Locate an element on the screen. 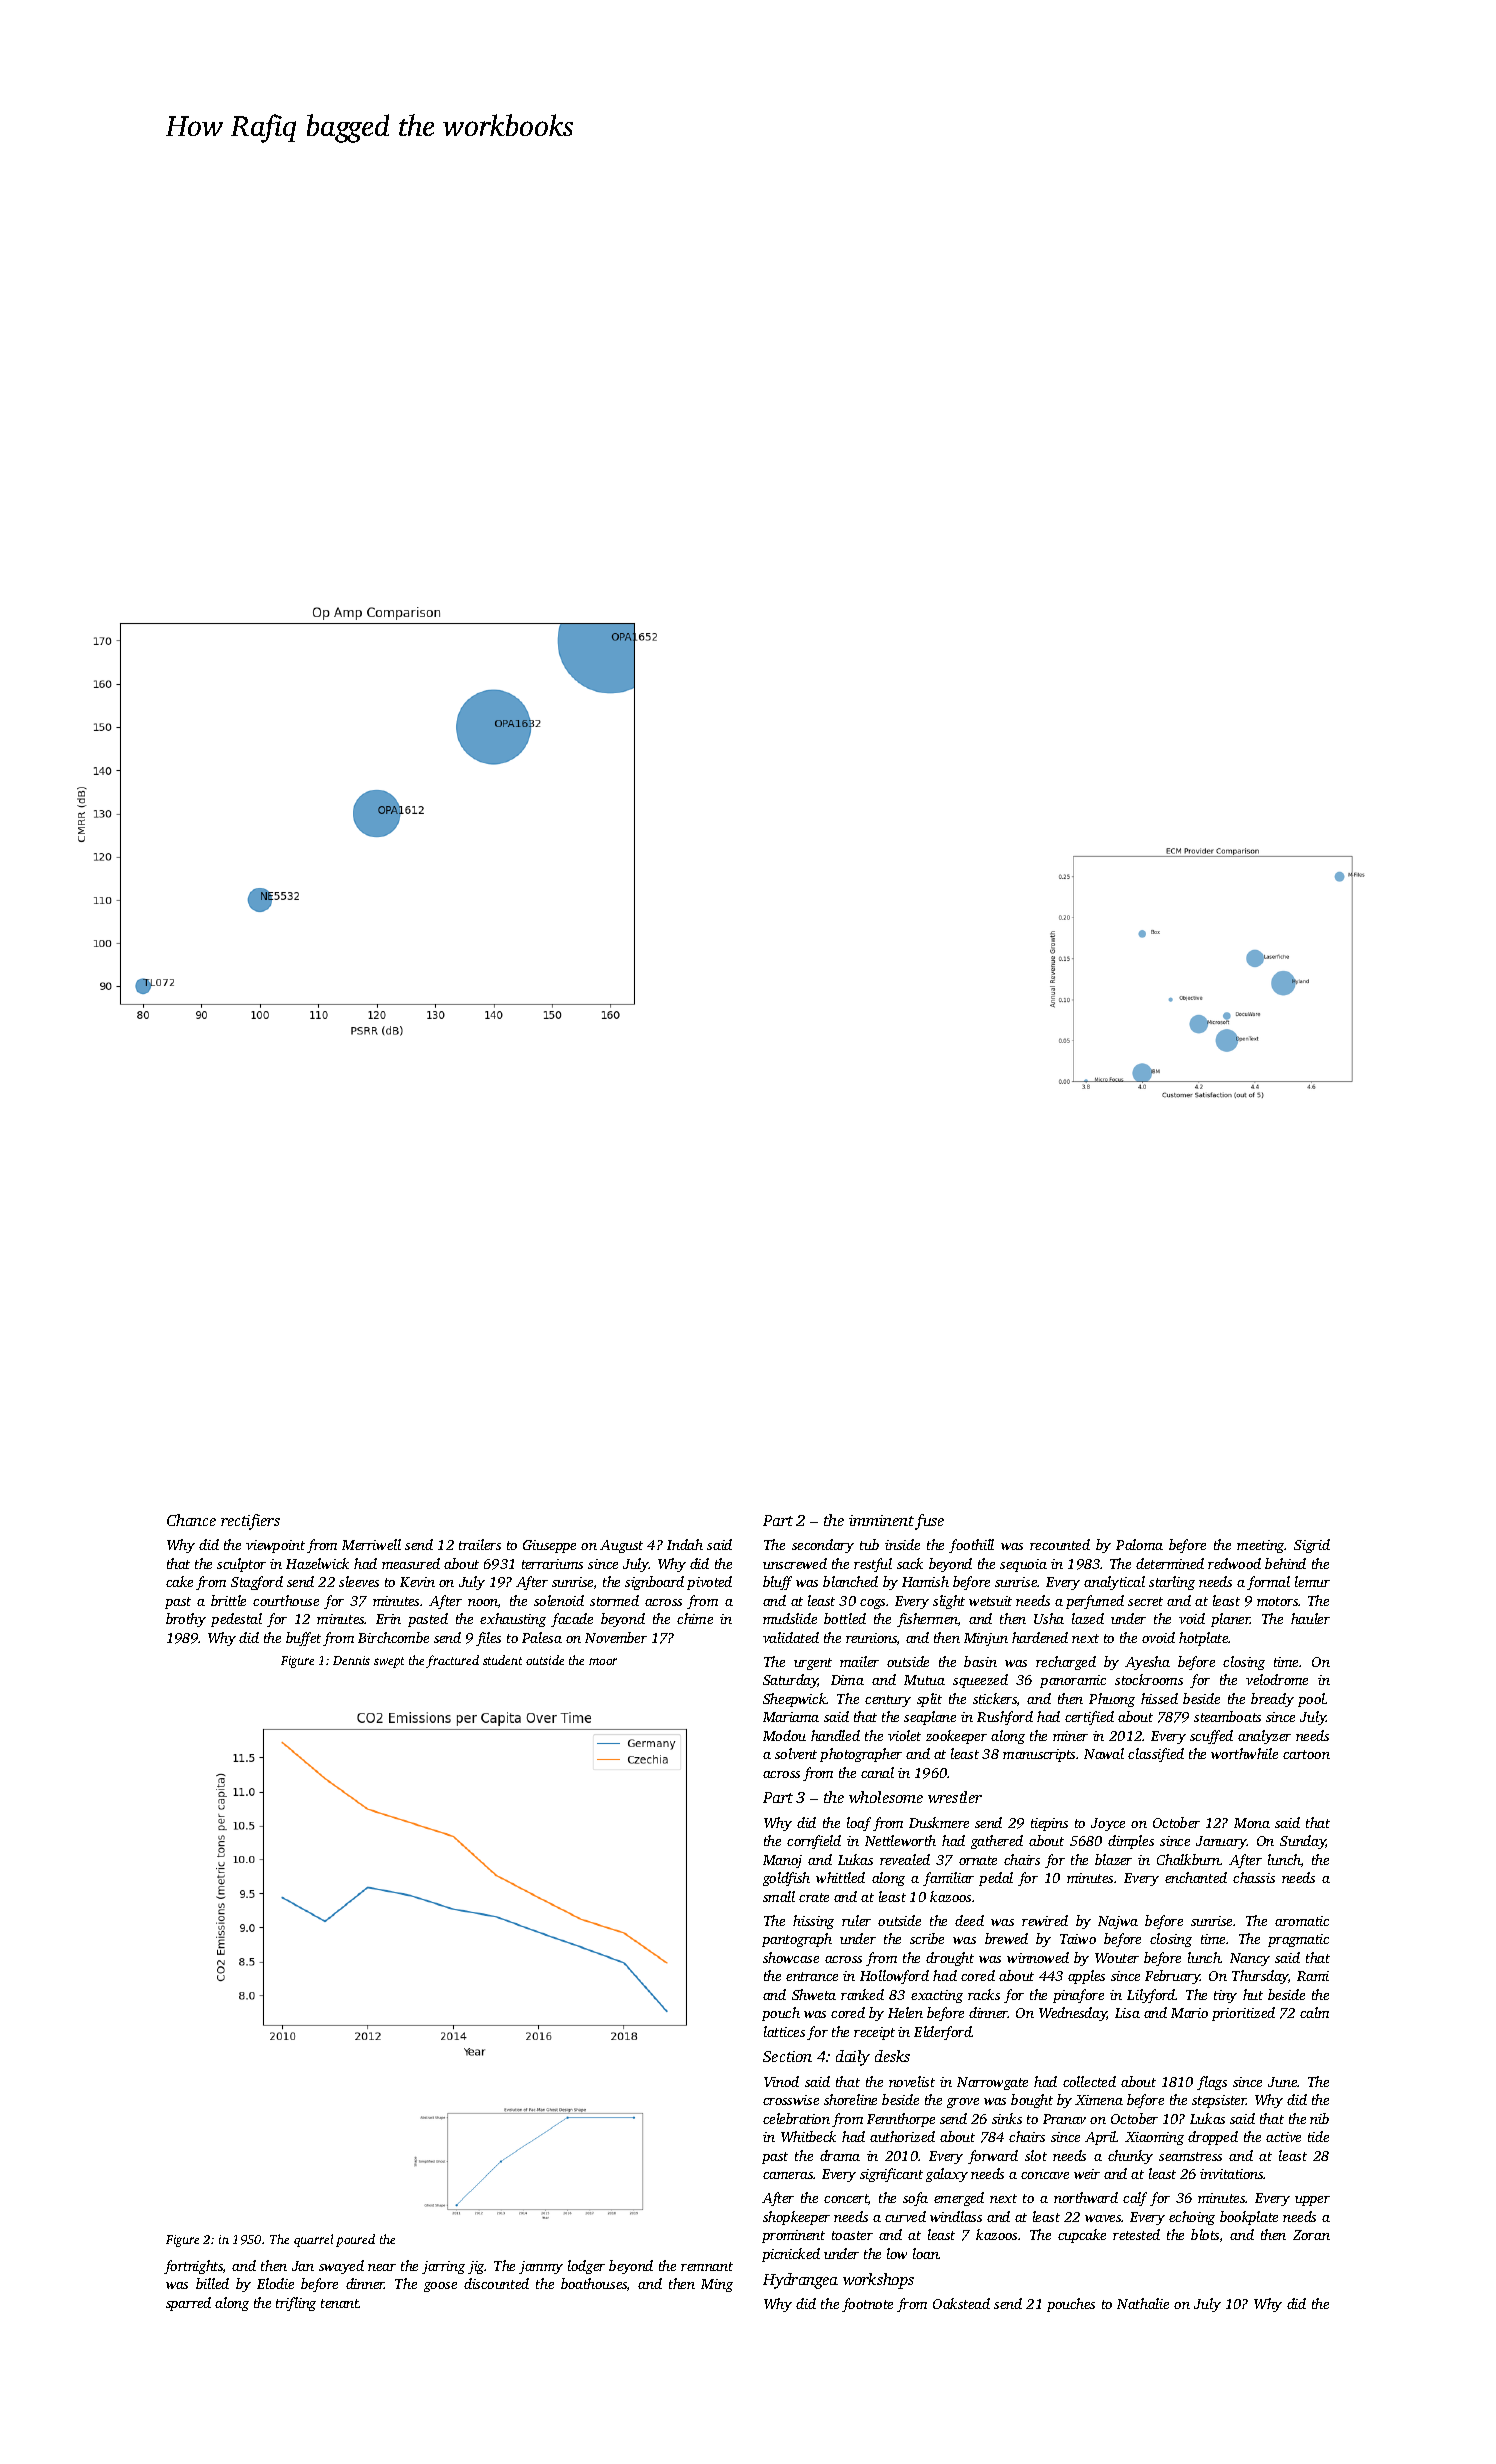 This screenshot has height=2464, width=1496. imminent is located at coordinates (881, 1520).
